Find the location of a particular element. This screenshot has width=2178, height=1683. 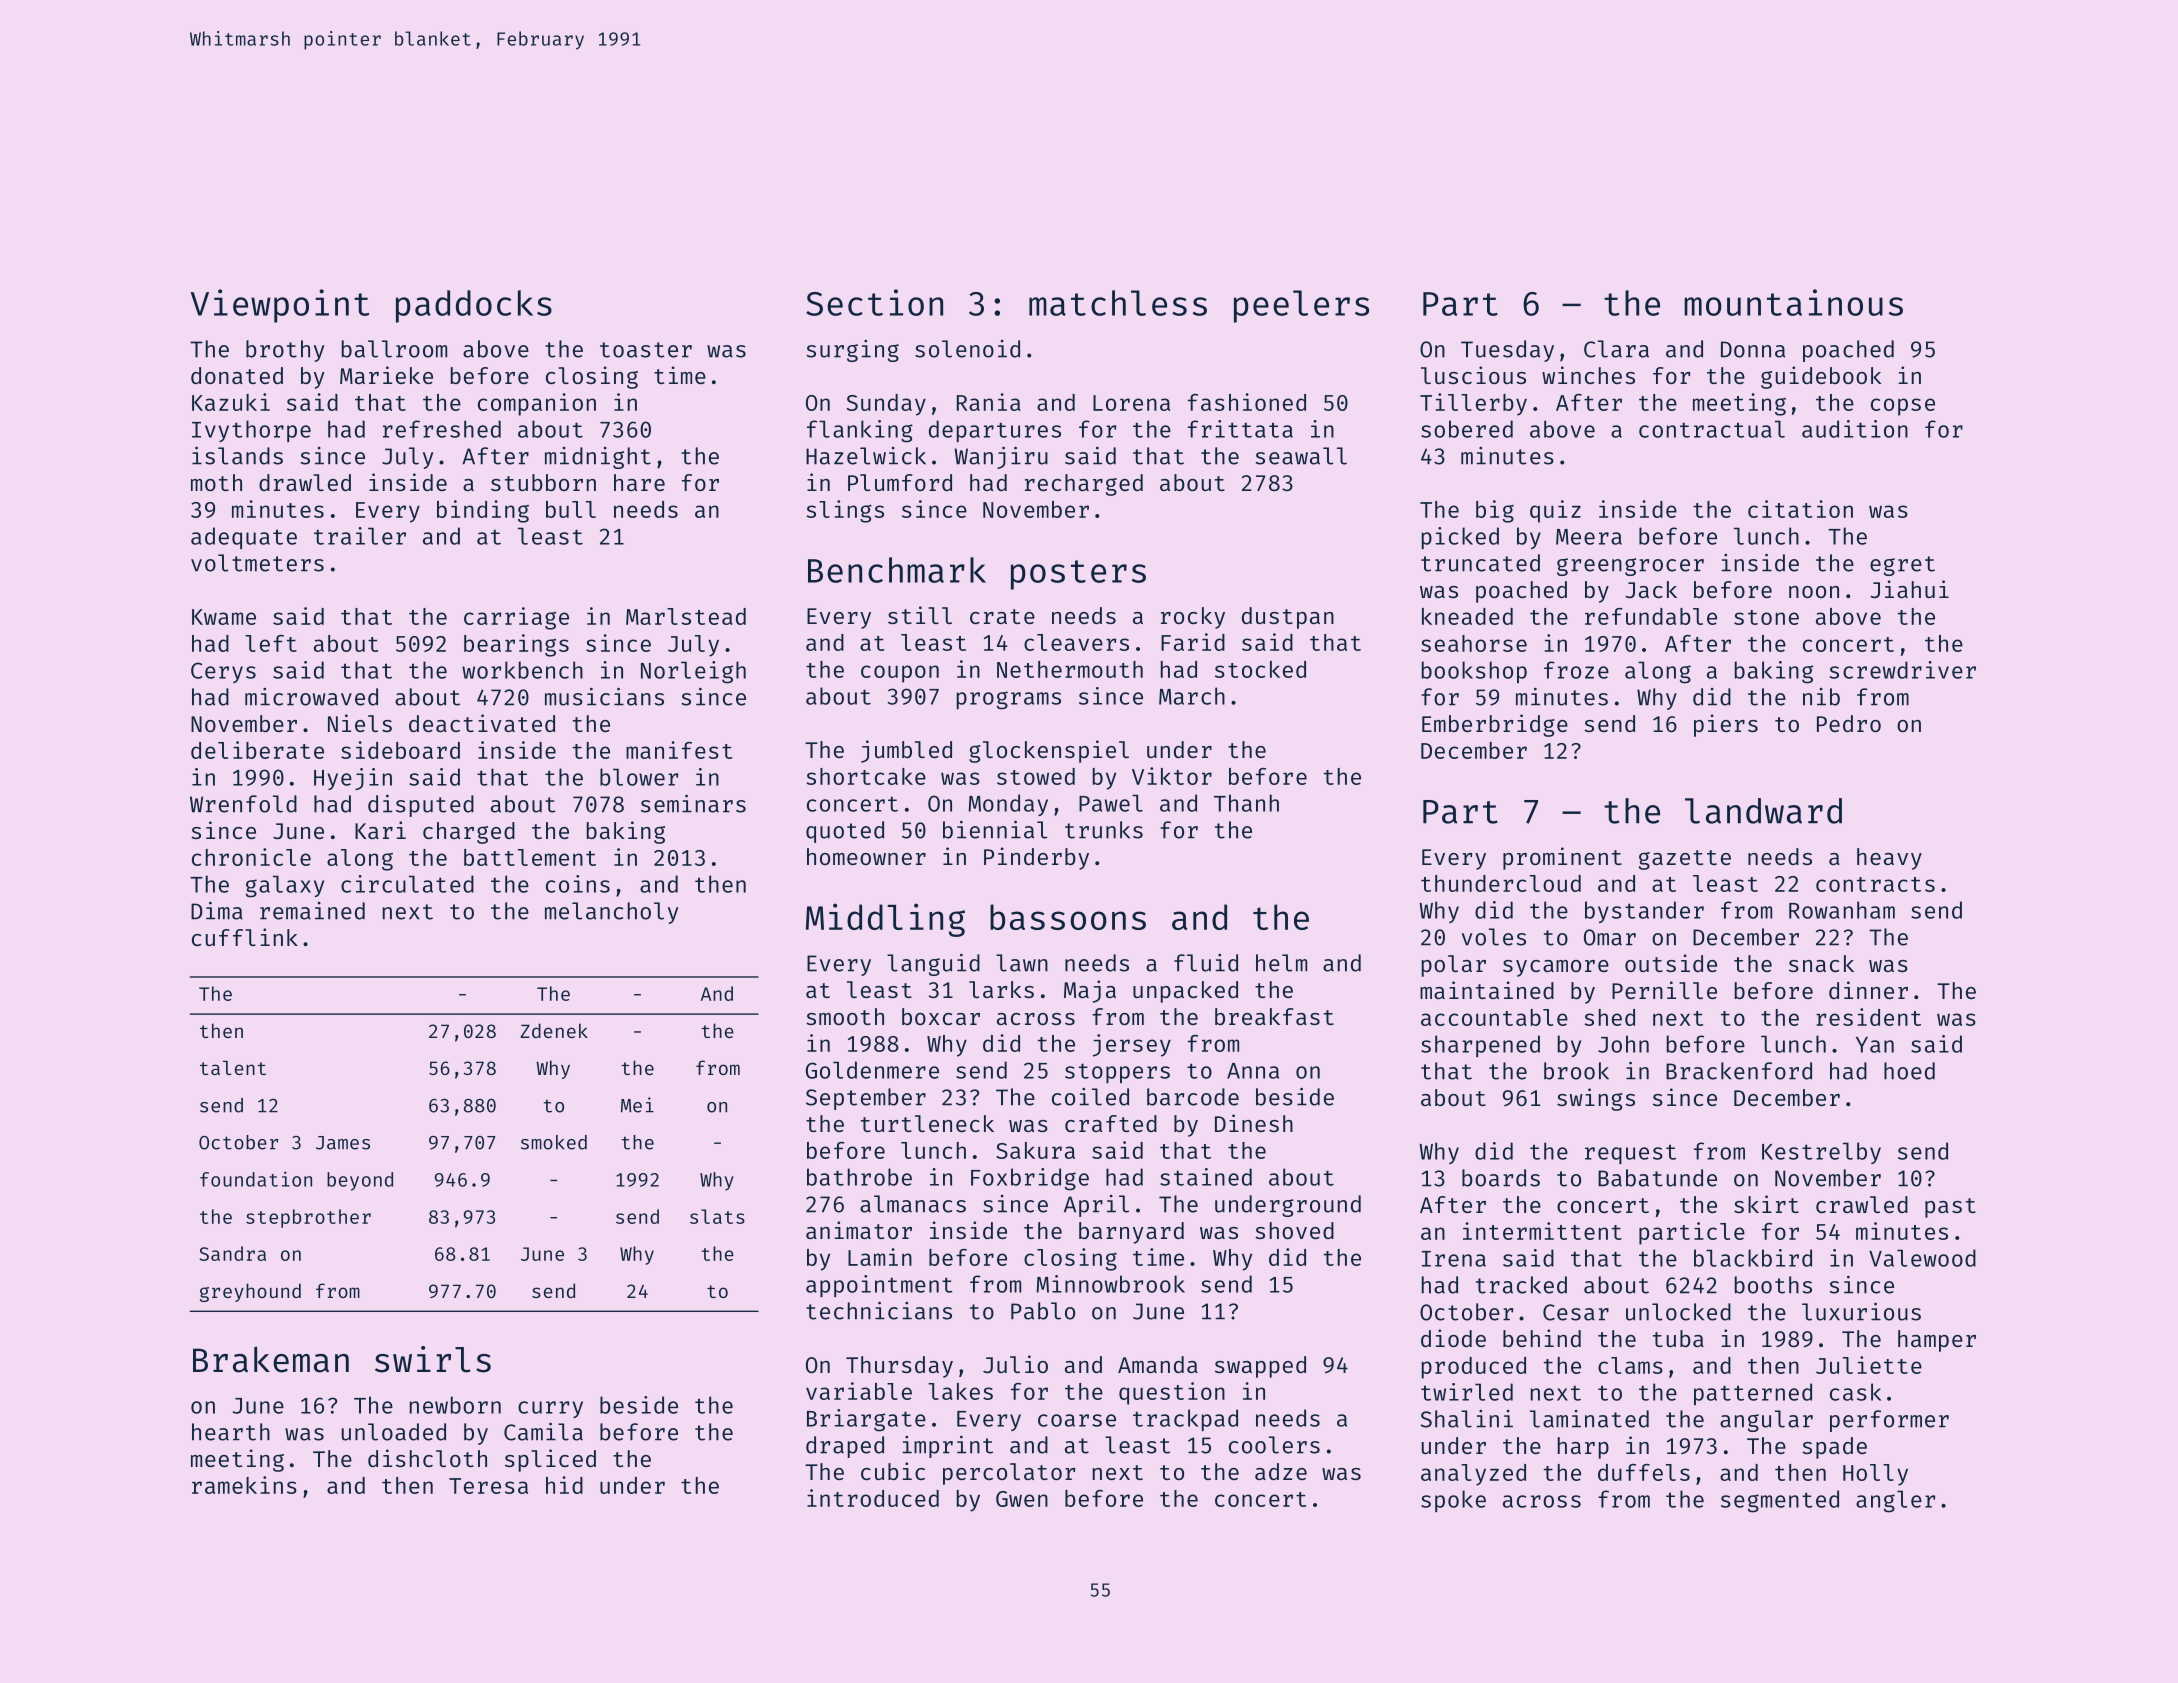

slings is located at coordinates (845, 511).
